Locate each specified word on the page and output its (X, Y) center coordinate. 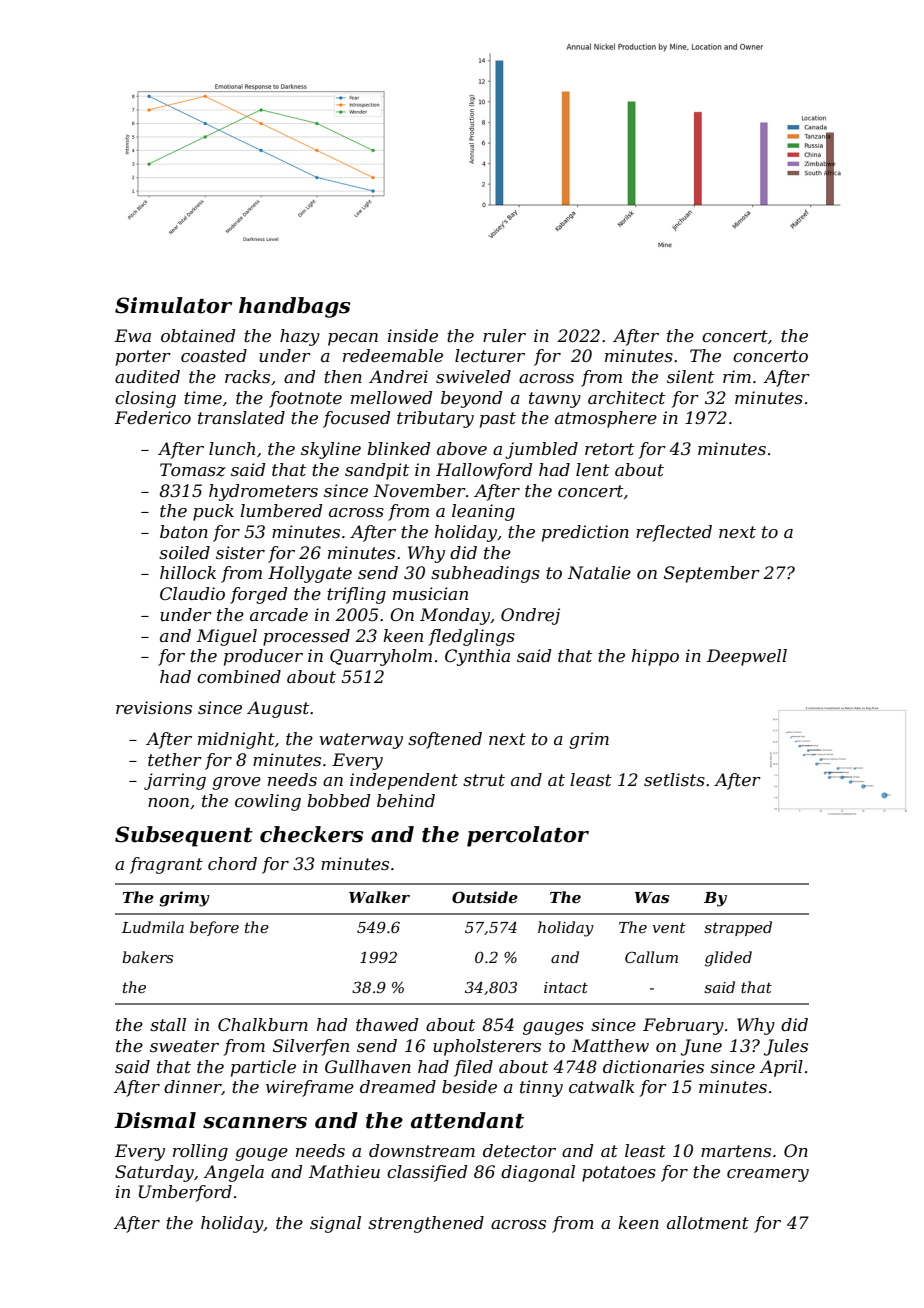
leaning (483, 512)
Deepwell (747, 657)
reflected (674, 533)
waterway (361, 741)
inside (413, 335)
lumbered (281, 510)
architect (626, 397)
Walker (379, 897)
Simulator (173, 305)
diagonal (538, 1173)
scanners (255, 1123)
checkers (311, 834)
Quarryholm (381, 657)
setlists (674, 779)
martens (736, 1151)
